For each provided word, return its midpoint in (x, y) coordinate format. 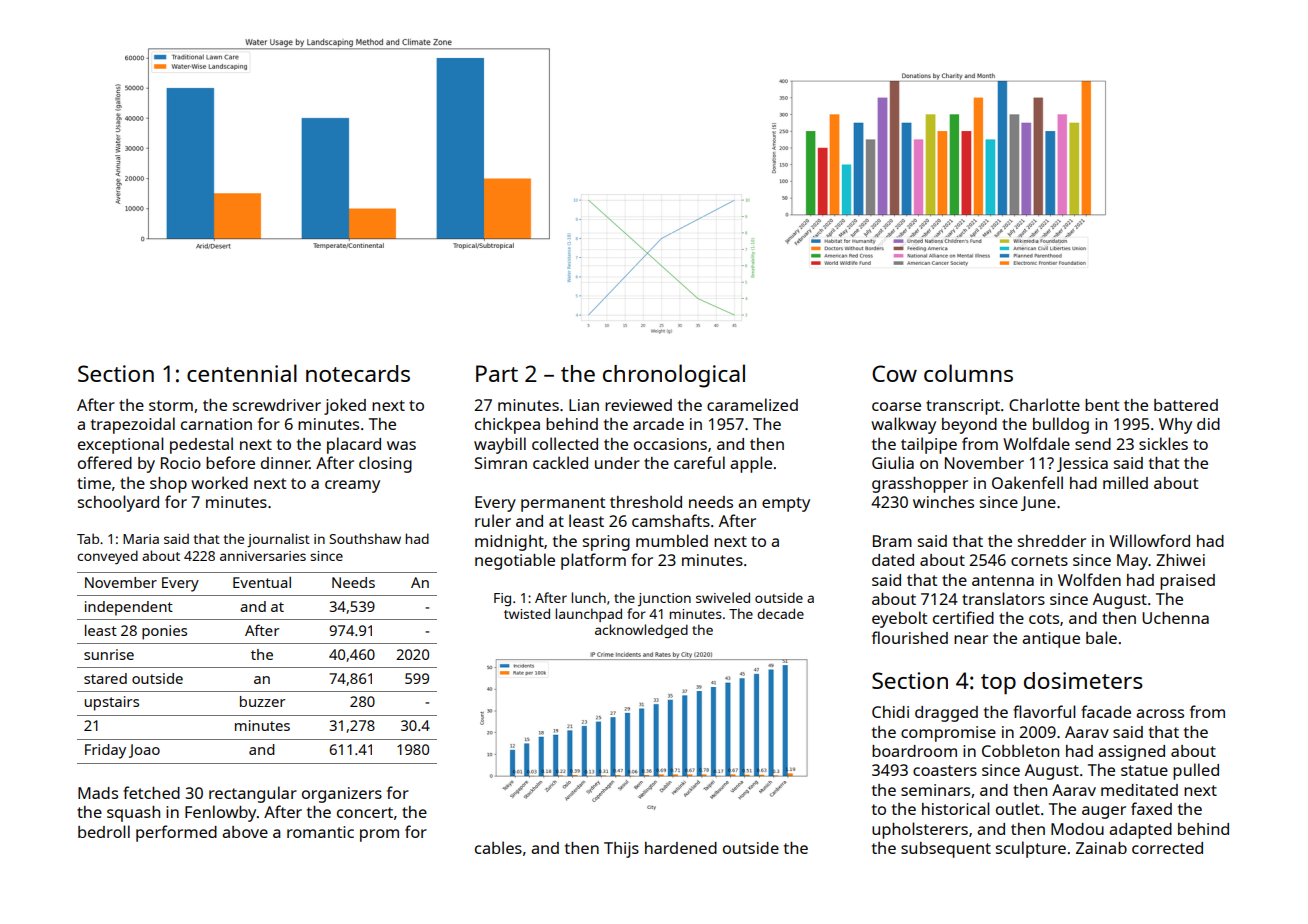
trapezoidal (133, 425)
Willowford (1149, 540)
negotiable (515, 561)
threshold (646, 501)
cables (498, 847)
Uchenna (1175, 618)
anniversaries (263, 556)
